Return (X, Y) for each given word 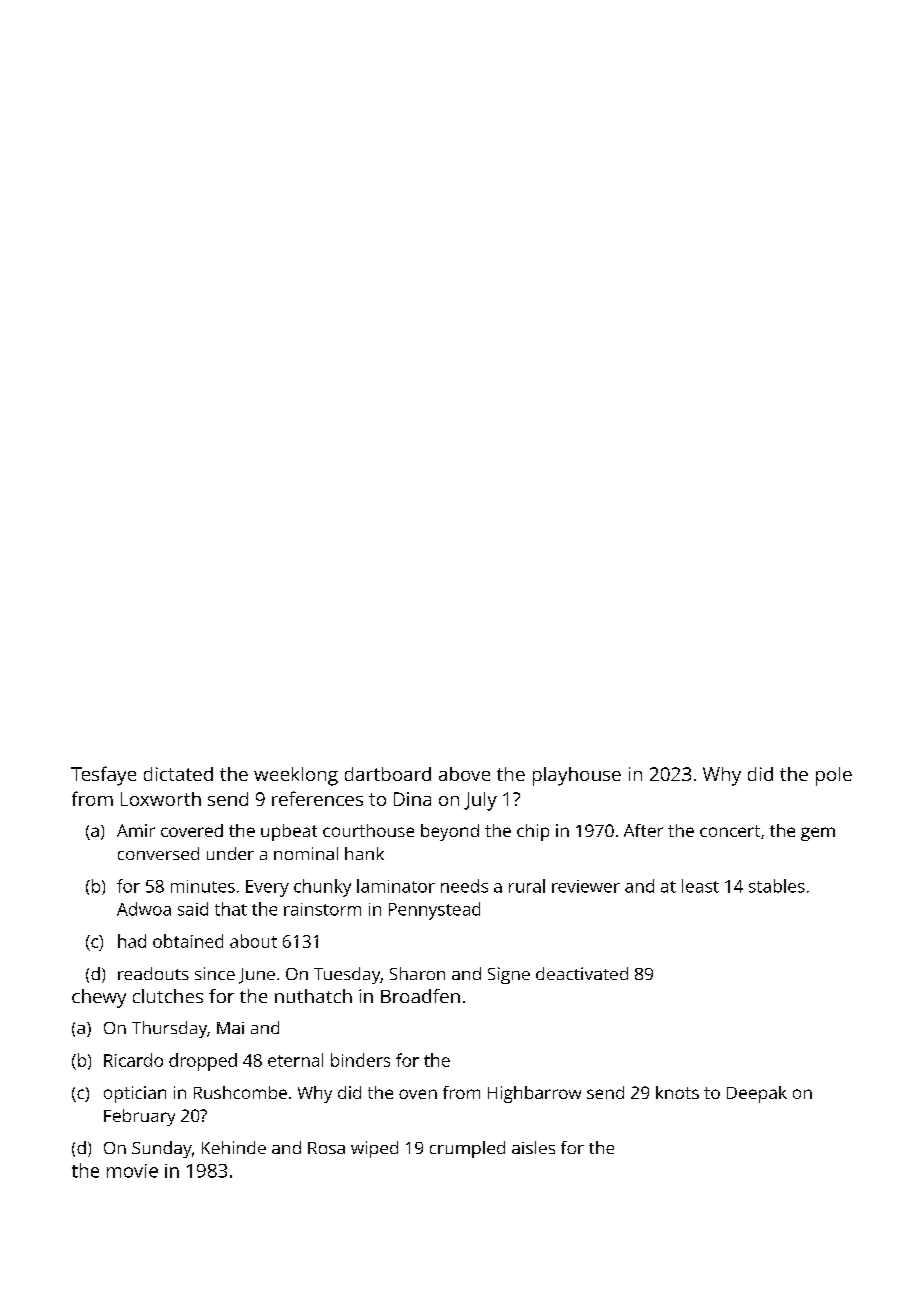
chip (533, 832)
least (700, 886)
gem (818, 834)
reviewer (586, 886)
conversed (158, 853)
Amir (136, 830)
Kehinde (234, 1147)
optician (135, 1094)
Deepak (757, 1094)
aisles (533, 1147)
